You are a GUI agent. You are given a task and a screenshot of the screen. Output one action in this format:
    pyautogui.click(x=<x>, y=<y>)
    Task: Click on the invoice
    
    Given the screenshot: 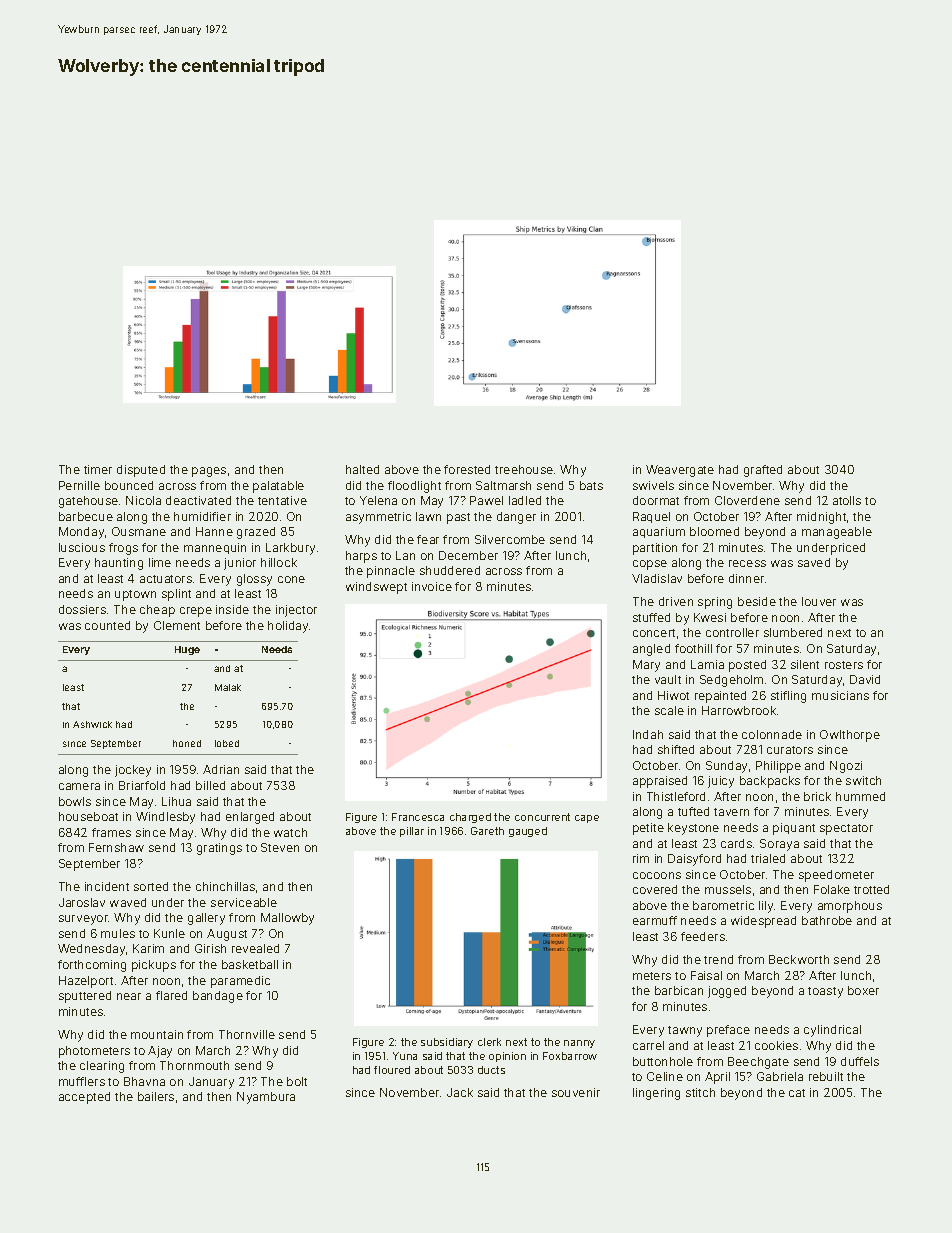 What is the action you would take?
    pyautogui.click(x=432, y=586)
